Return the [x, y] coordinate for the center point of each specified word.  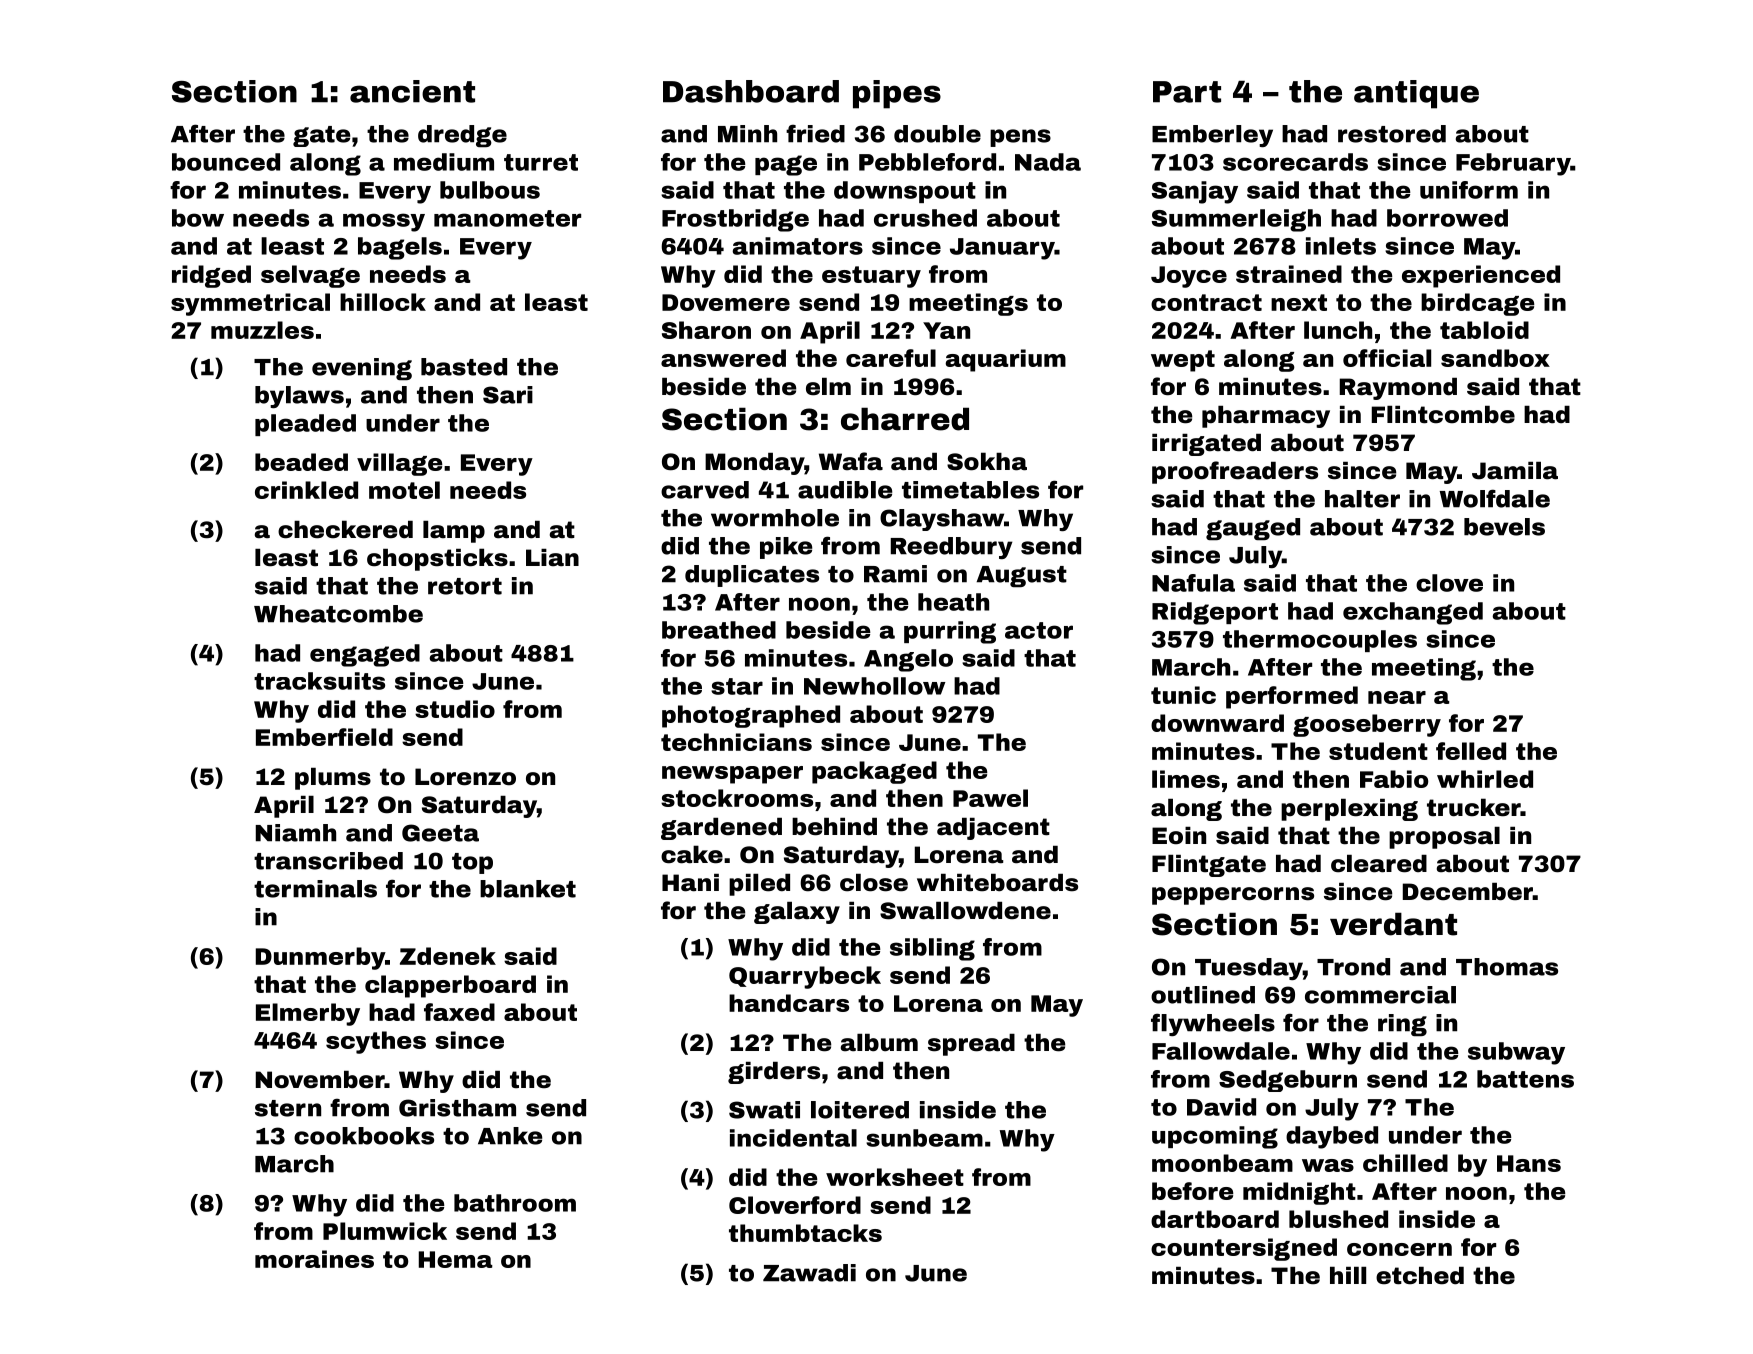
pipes [897, 94]
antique [1416, 94]
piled [759, 885]
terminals [315, 889]
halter [1362, 499]
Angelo [908, 660]
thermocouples [1320, 641]
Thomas [1507, 967]
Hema [456, 1259]
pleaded [305, 425]
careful [891, 358]
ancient [412, 91]
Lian [552, 558]
